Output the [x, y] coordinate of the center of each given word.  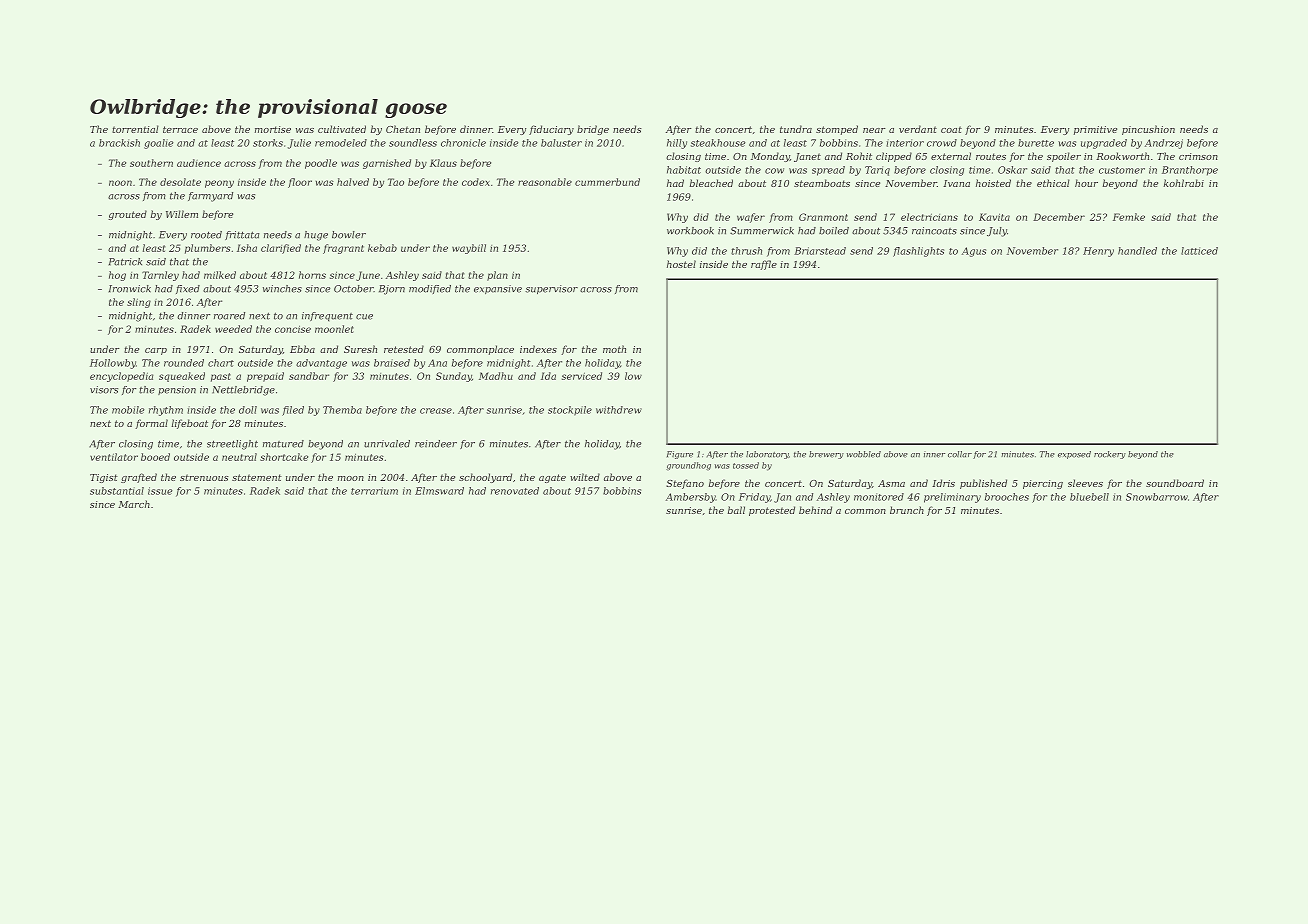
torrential [135, 129]
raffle [764, 265]
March [134, 504]
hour [1086, 183]
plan [497, 276]
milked [220, 275]
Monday [770, 157]
